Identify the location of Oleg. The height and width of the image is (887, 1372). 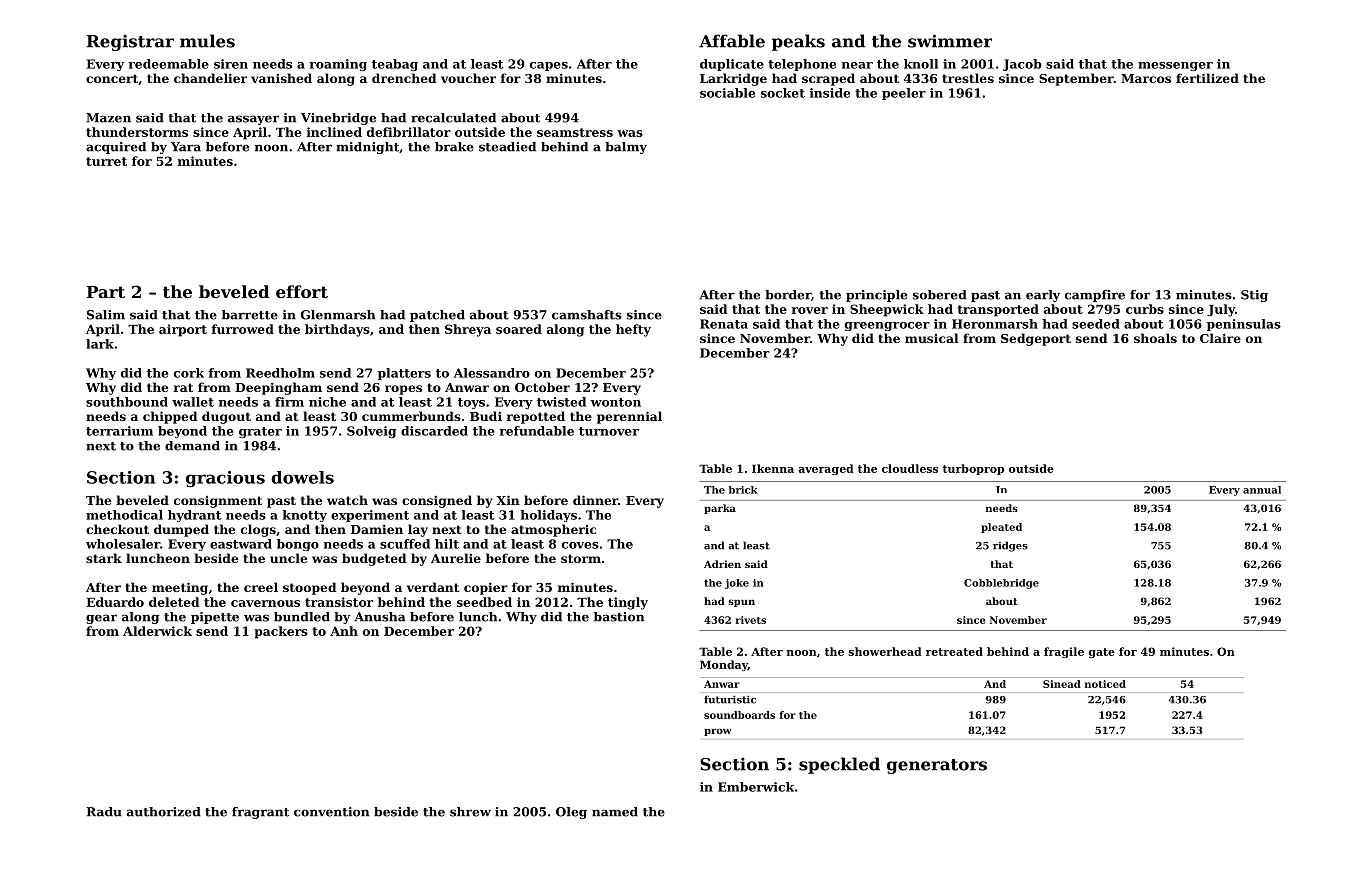
(571, 813).
